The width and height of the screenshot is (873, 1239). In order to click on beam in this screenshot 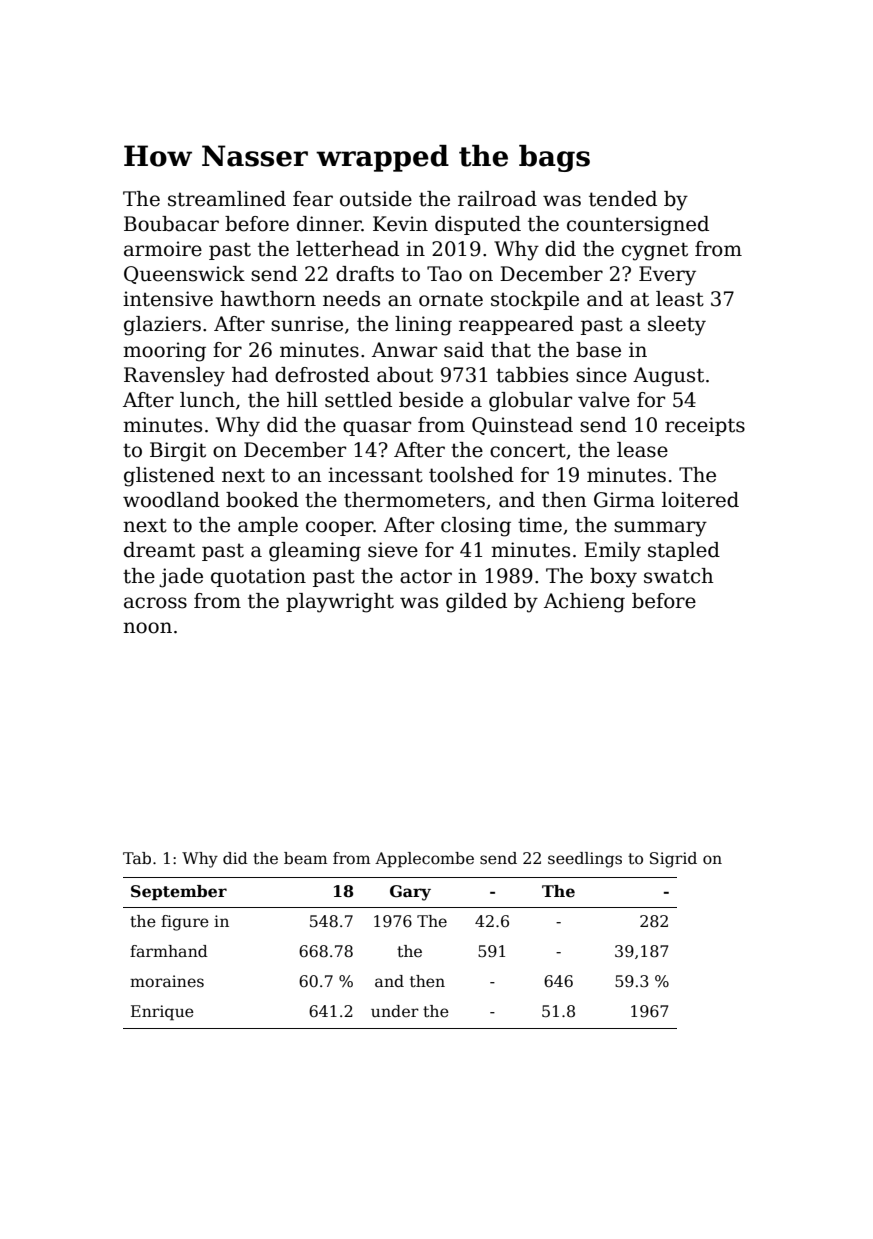, I will do `click(305, 858)`.
